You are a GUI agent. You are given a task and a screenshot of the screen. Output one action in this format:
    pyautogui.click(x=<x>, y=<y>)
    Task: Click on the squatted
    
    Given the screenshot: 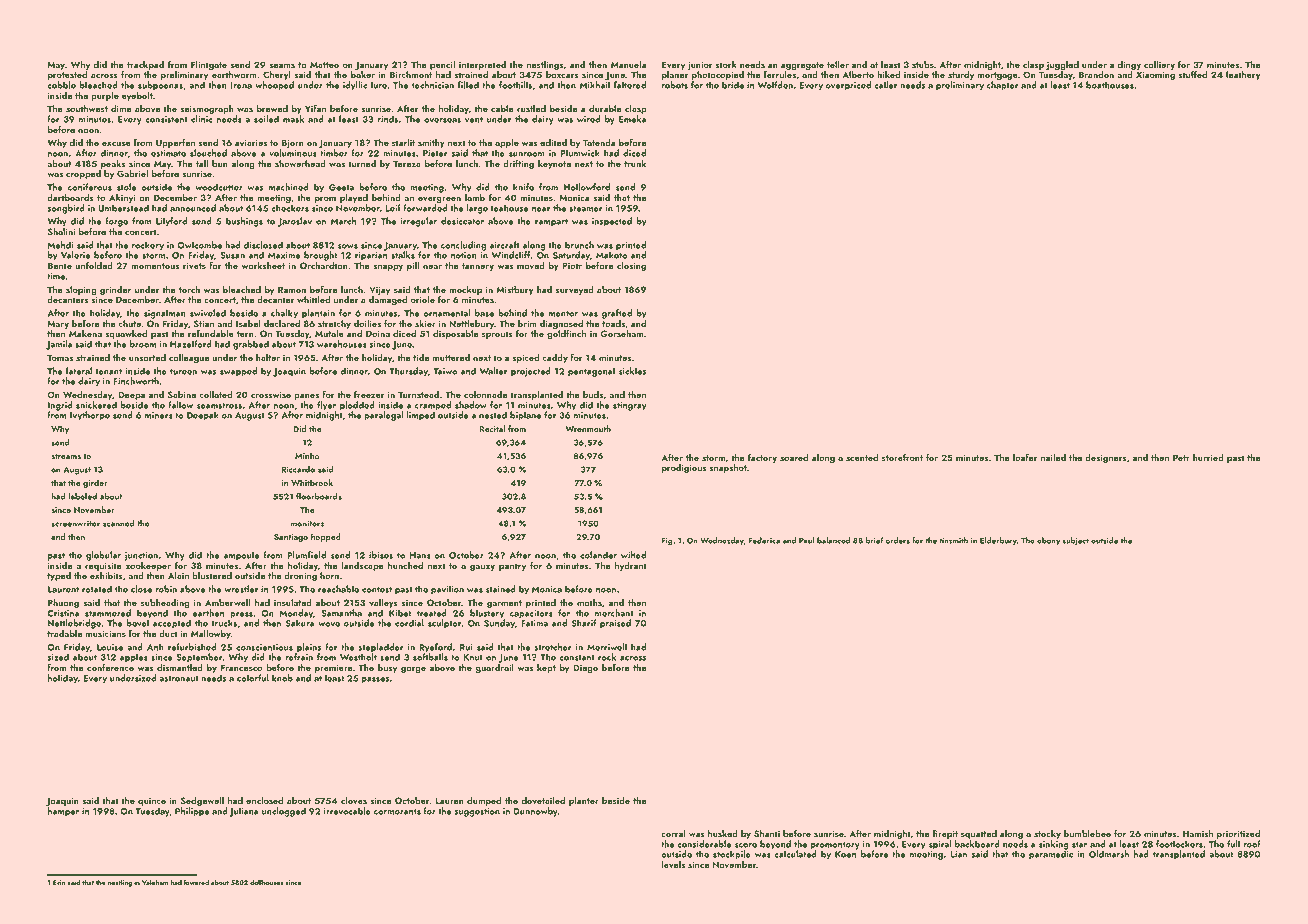 What is the action you would take?
    pyautogui.click(x=979, y=834)
